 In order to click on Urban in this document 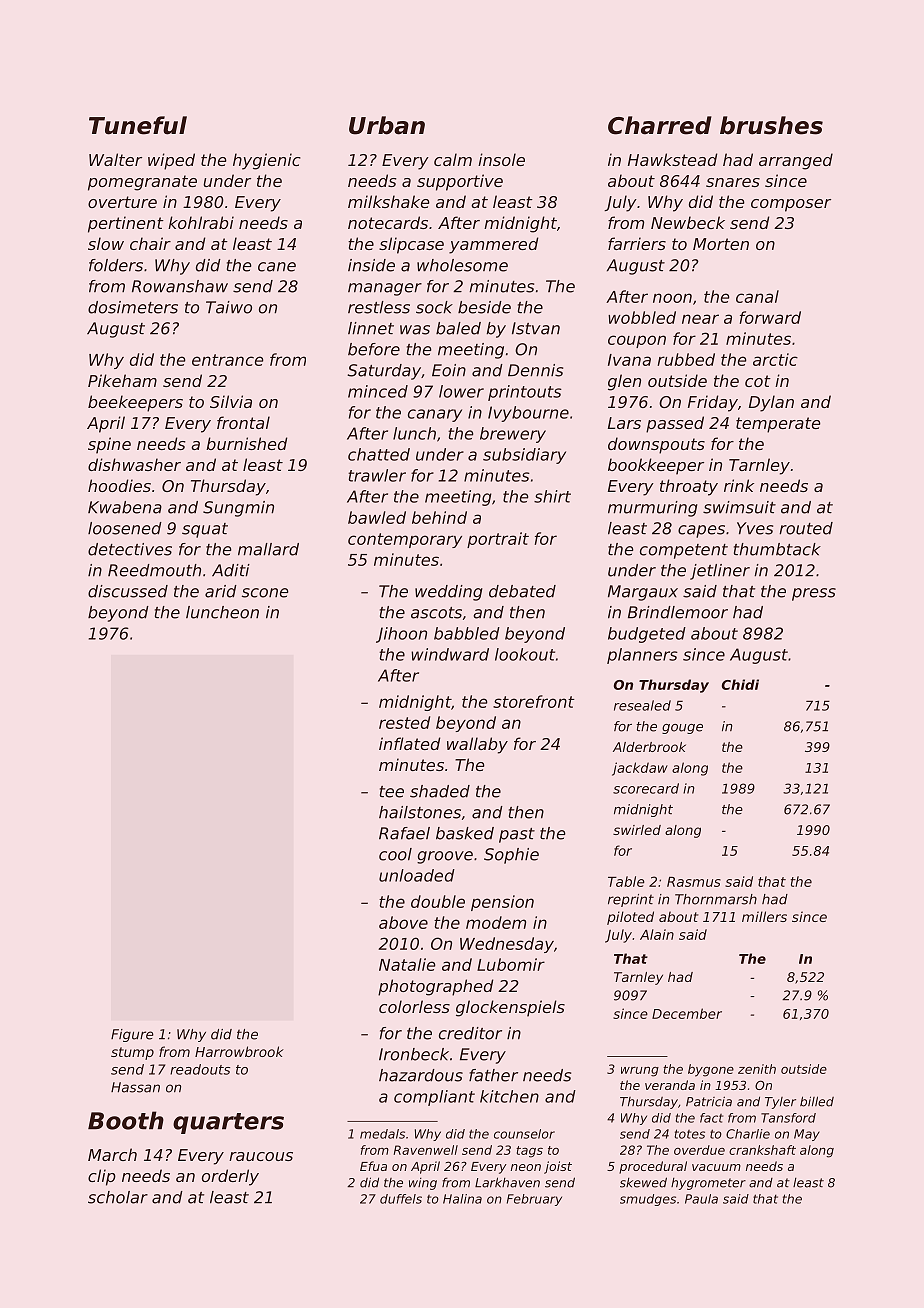, I will do `click(387, 125)`.
